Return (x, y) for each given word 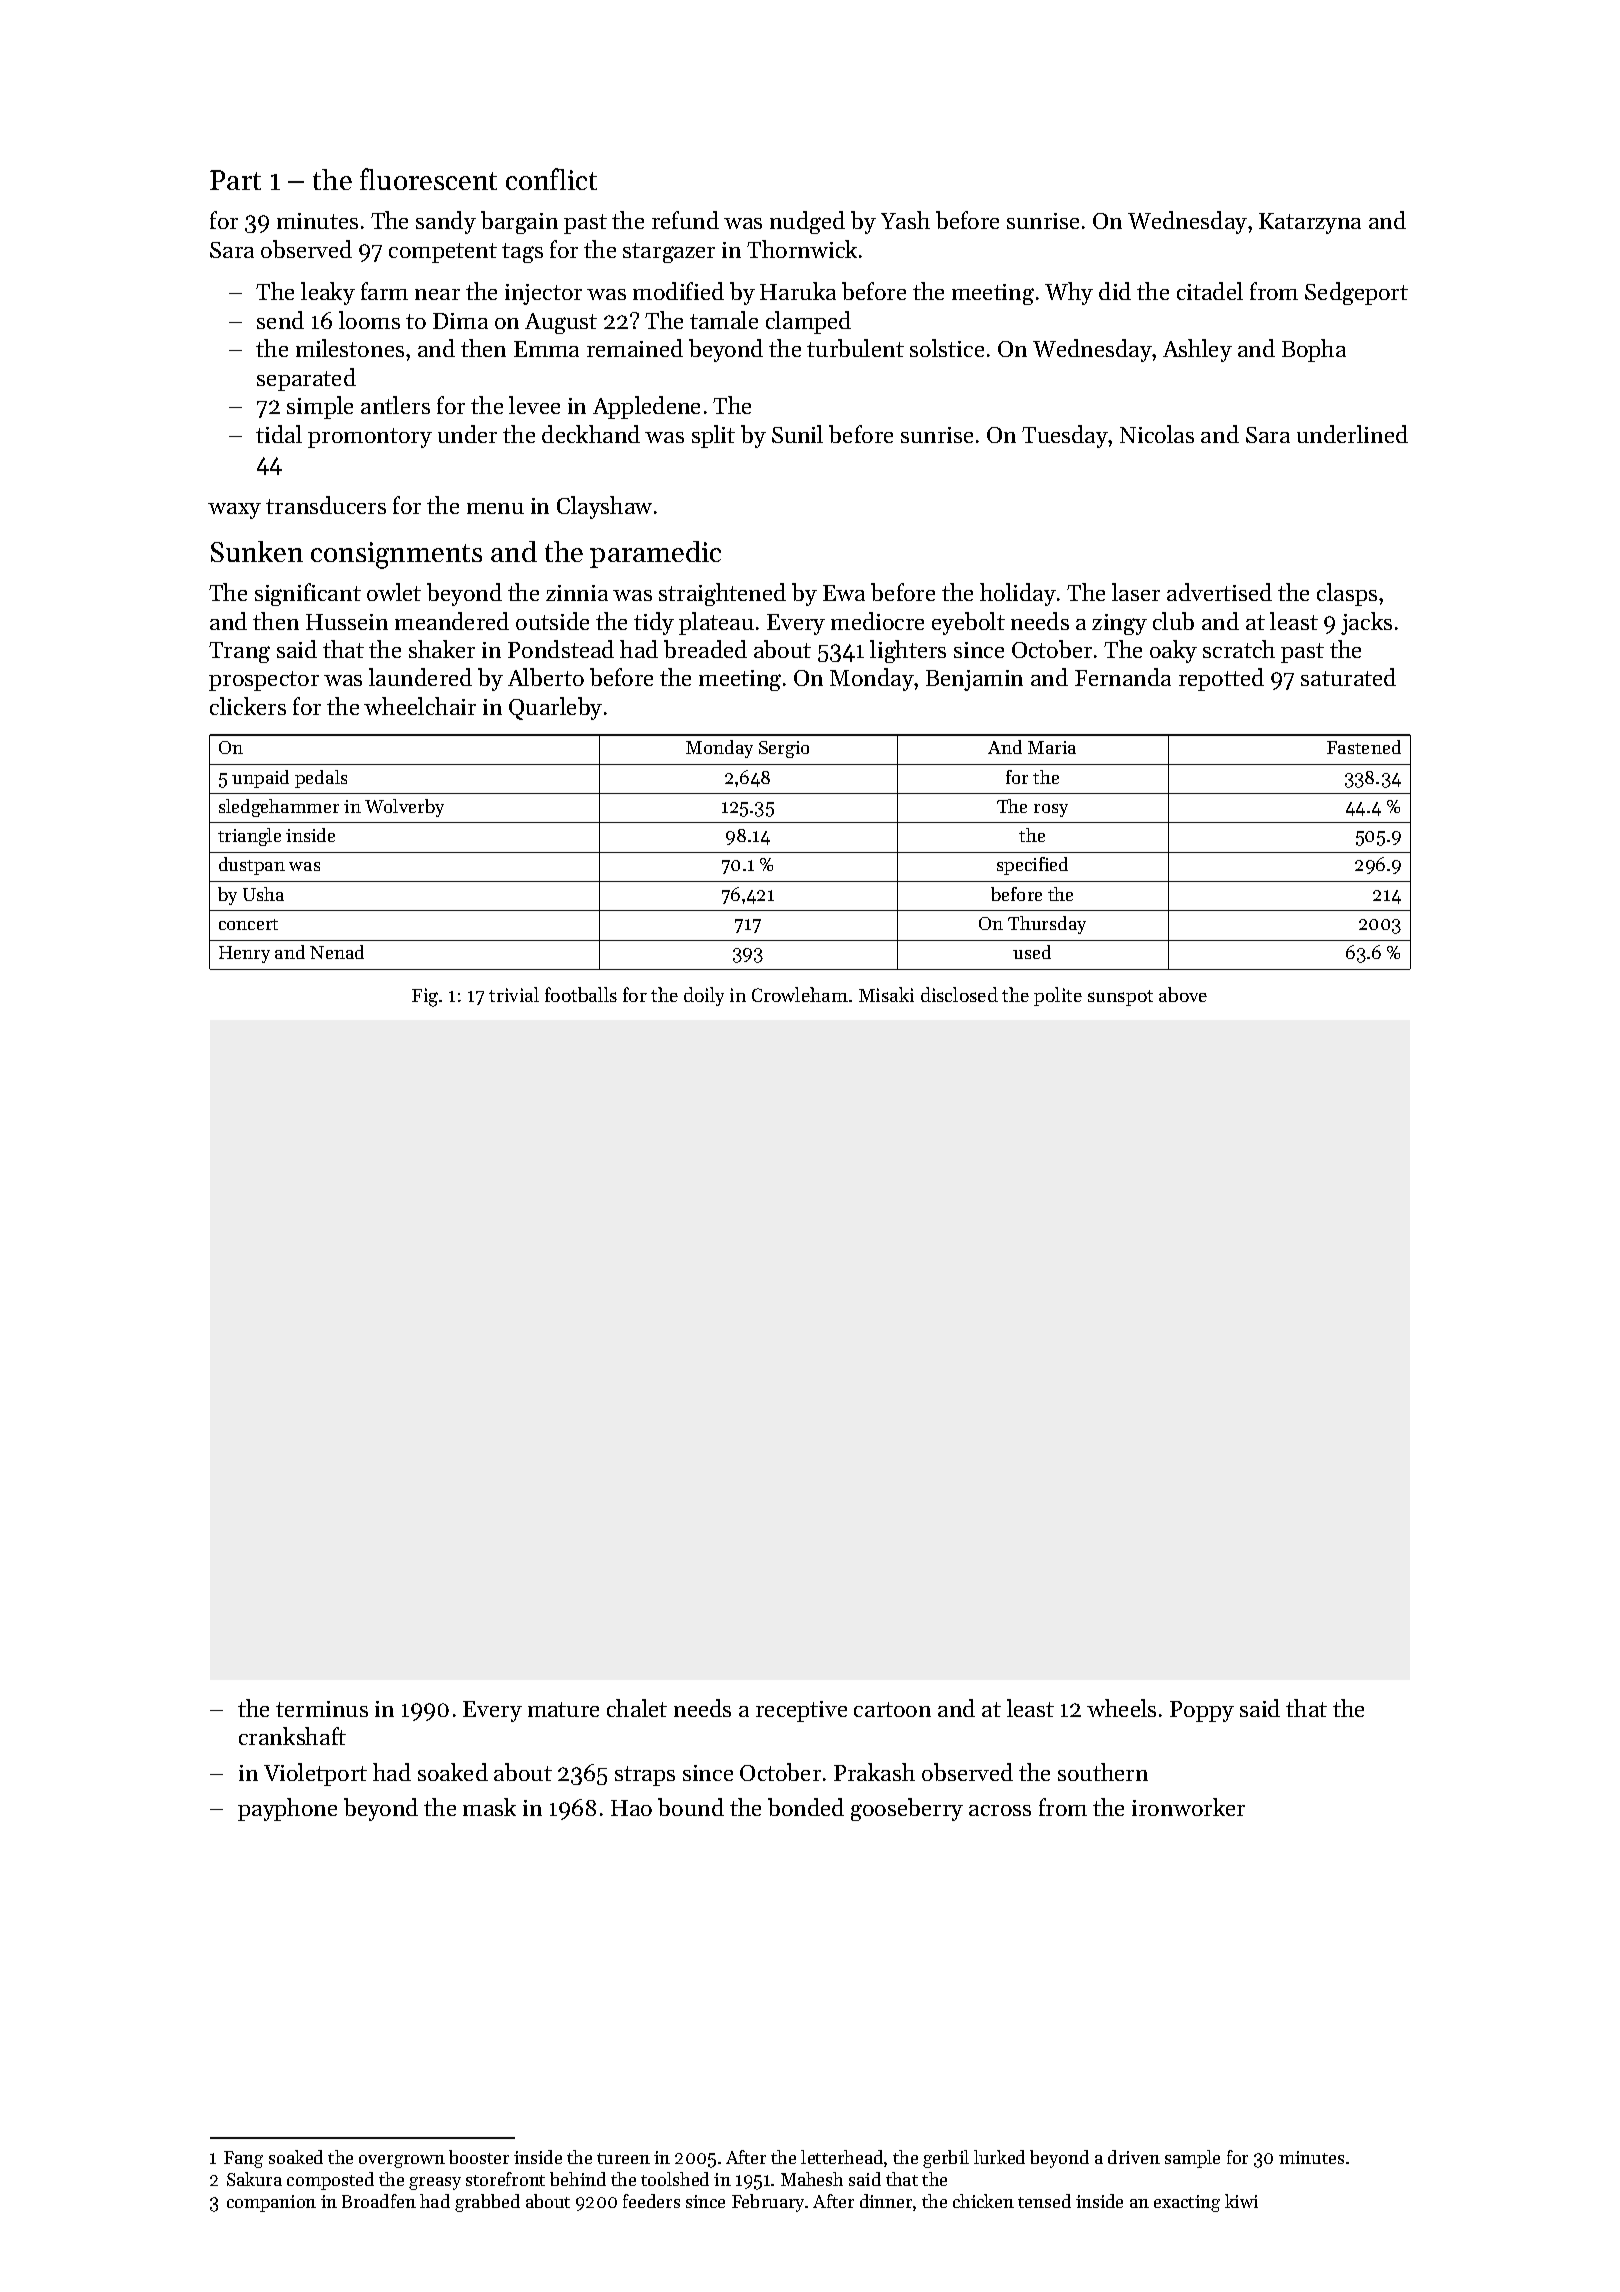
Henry (244, 954)
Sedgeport (1356, 293)
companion (271, 2203)
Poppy (1202, 1711)
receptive (801, 1711)
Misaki (886, 994)
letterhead (842, 2157)
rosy (1051, 810)
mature (563, 1709)
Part (235, 180)
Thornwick (802, 249)
